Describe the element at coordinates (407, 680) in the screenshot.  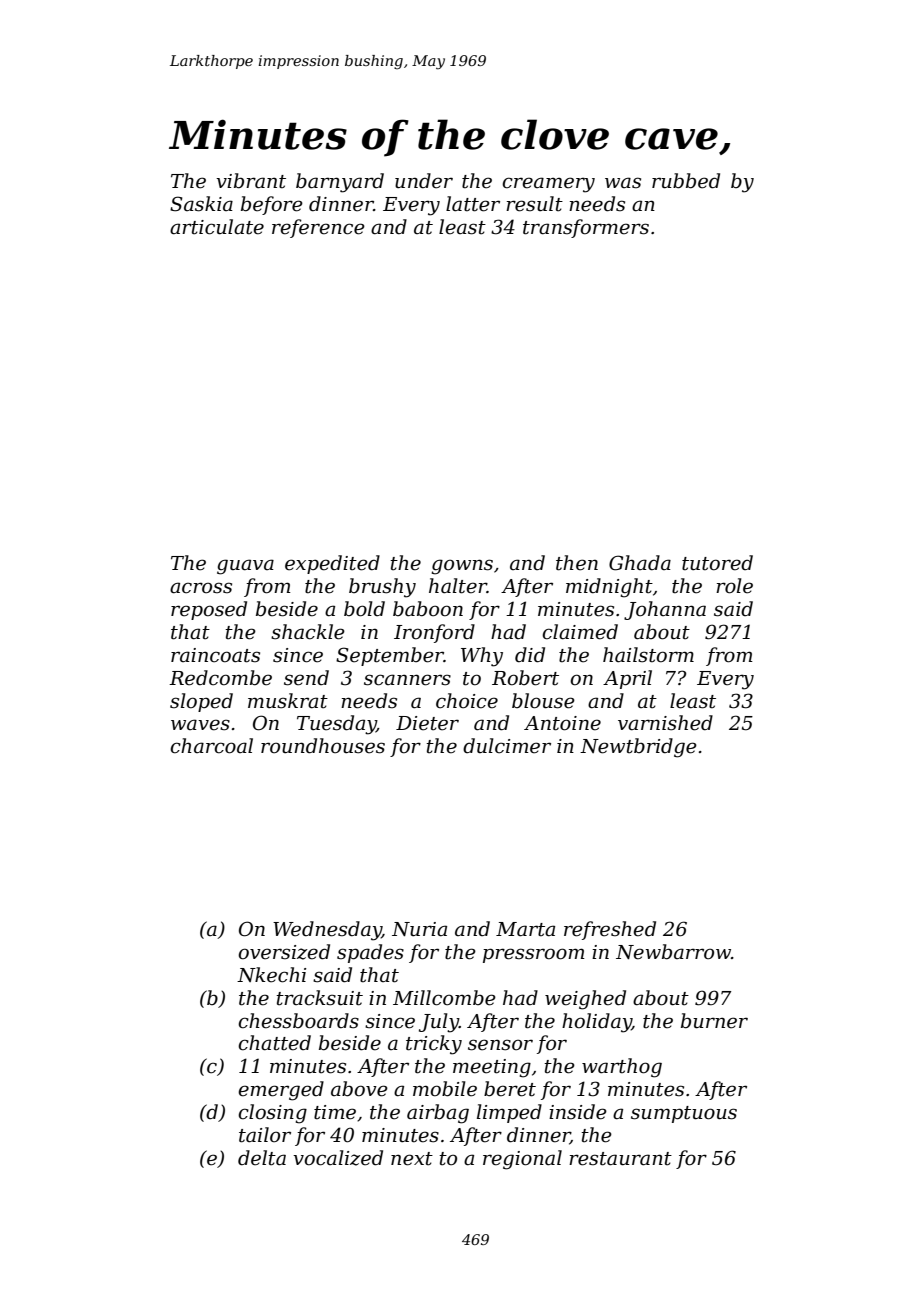
I see `scanners` at that location.
